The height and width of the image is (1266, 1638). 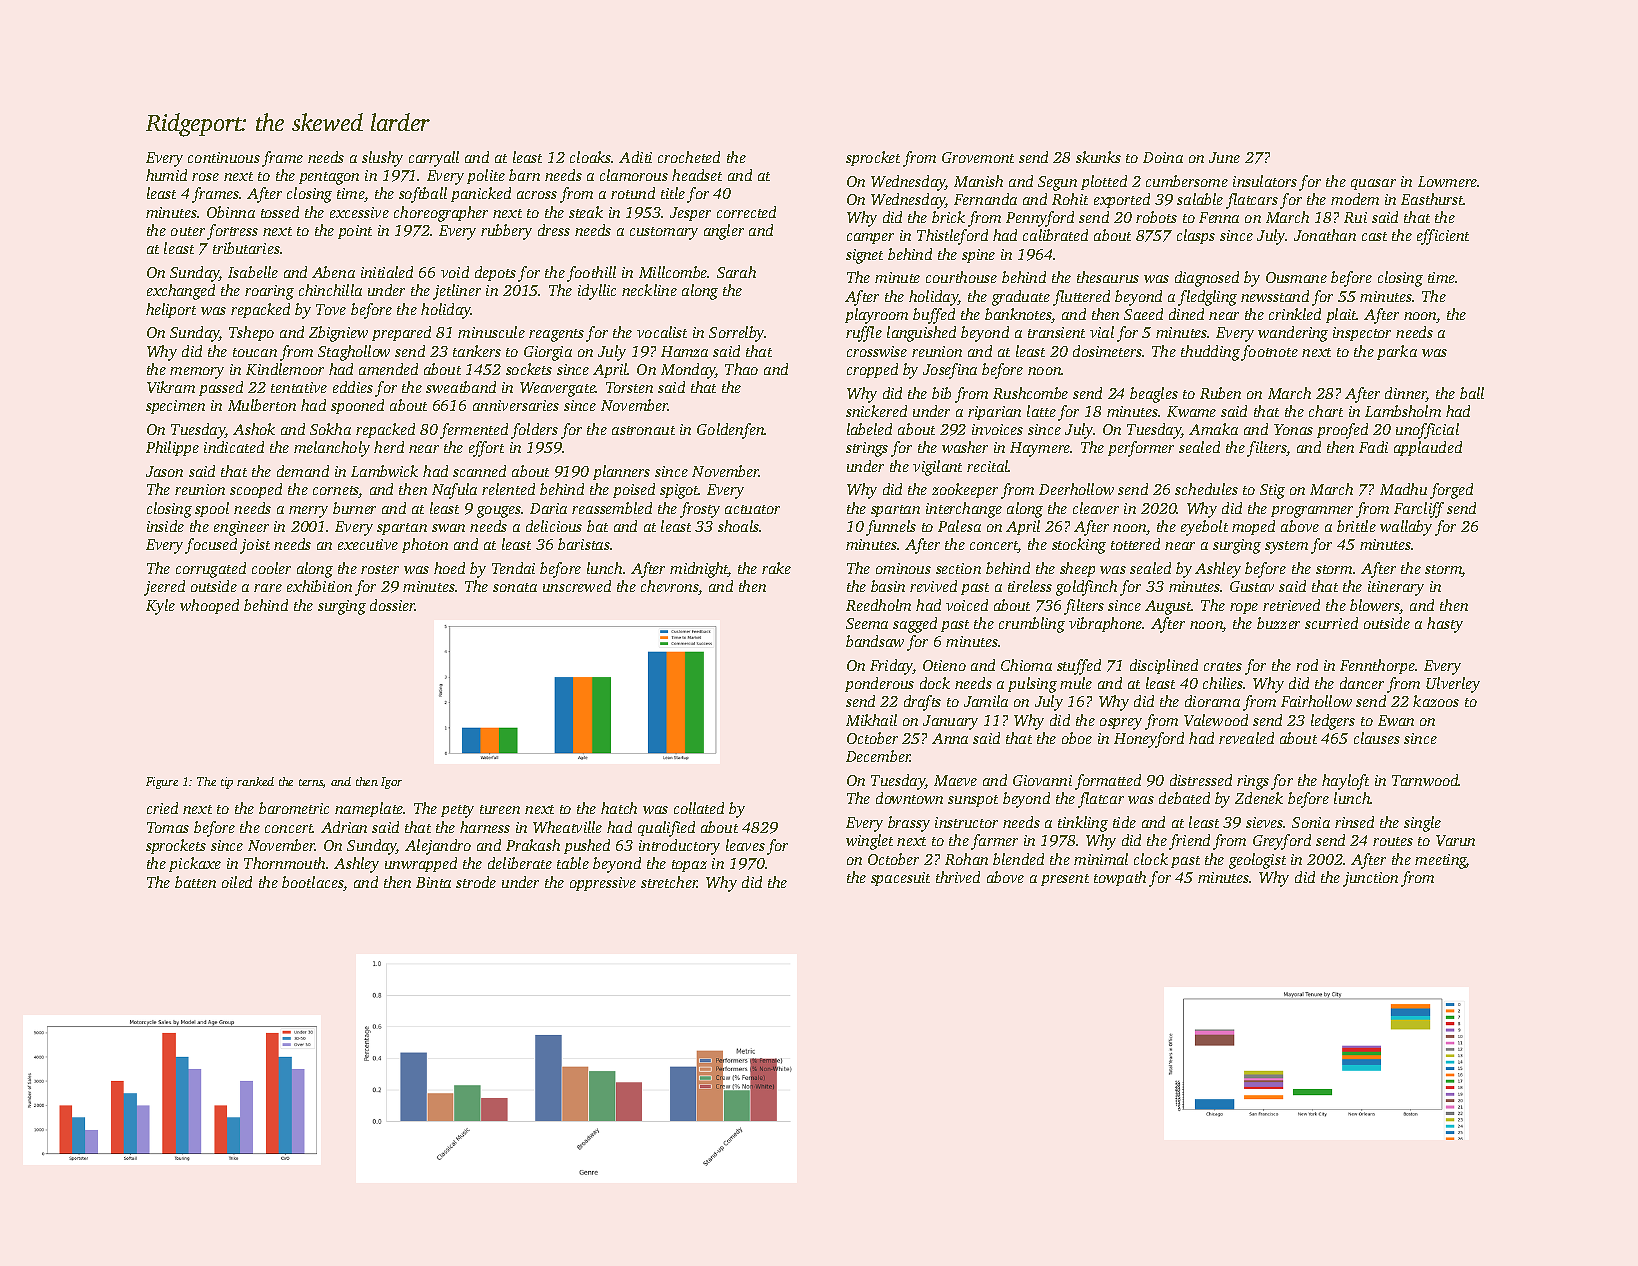 I want to click on effort, so click(x=486, y=449).
